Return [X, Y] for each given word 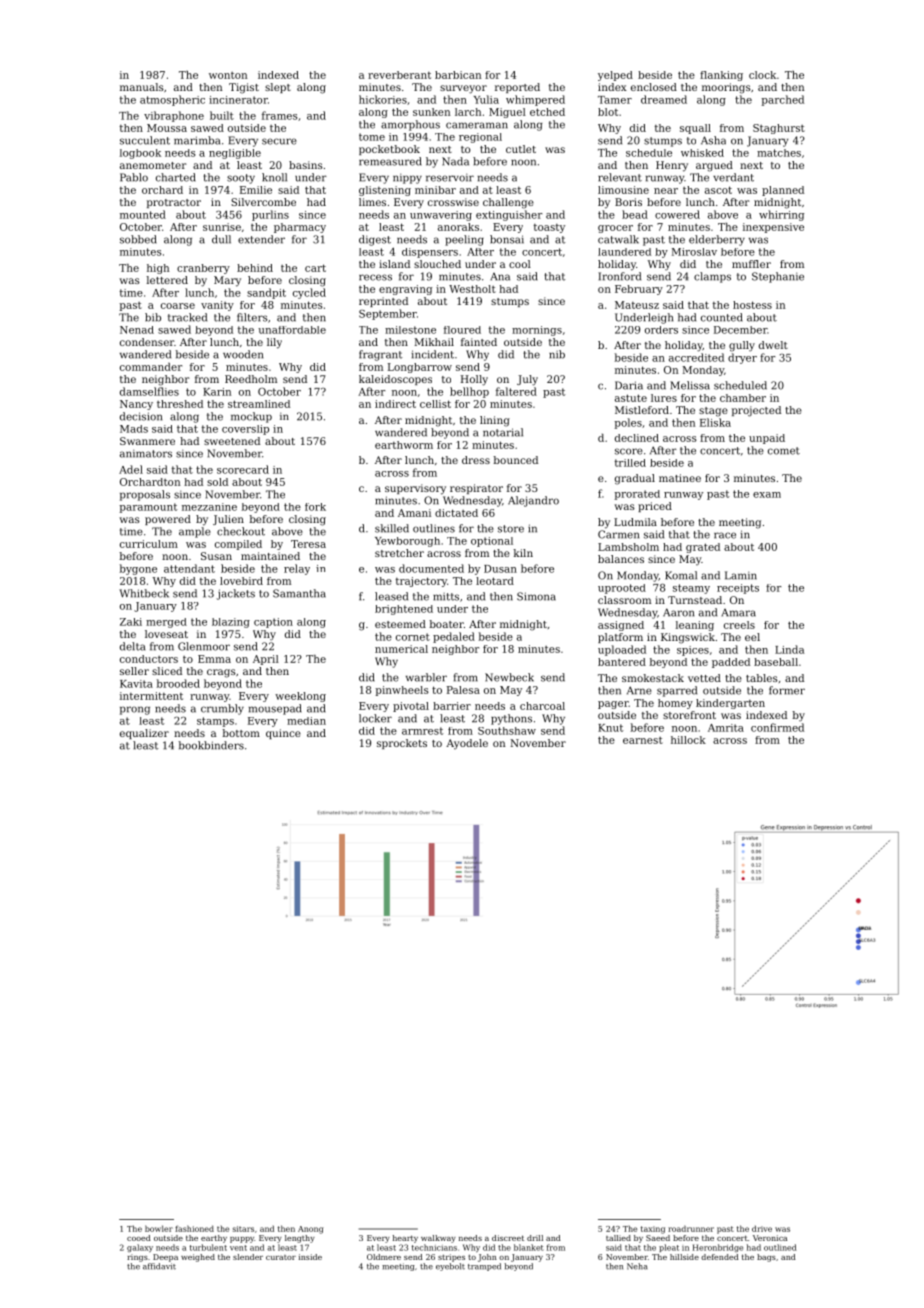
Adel [131, 469]
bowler [159, 1228]
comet [784, 451]
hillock [688, 740]
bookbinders [211, 745]
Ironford [619, 276]
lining [495, 421]
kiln [523, 553]
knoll [274, 177]
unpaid [767, 439]
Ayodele [467, 744]
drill [535, 1238]
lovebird [241, 581]
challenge [508, 203]
